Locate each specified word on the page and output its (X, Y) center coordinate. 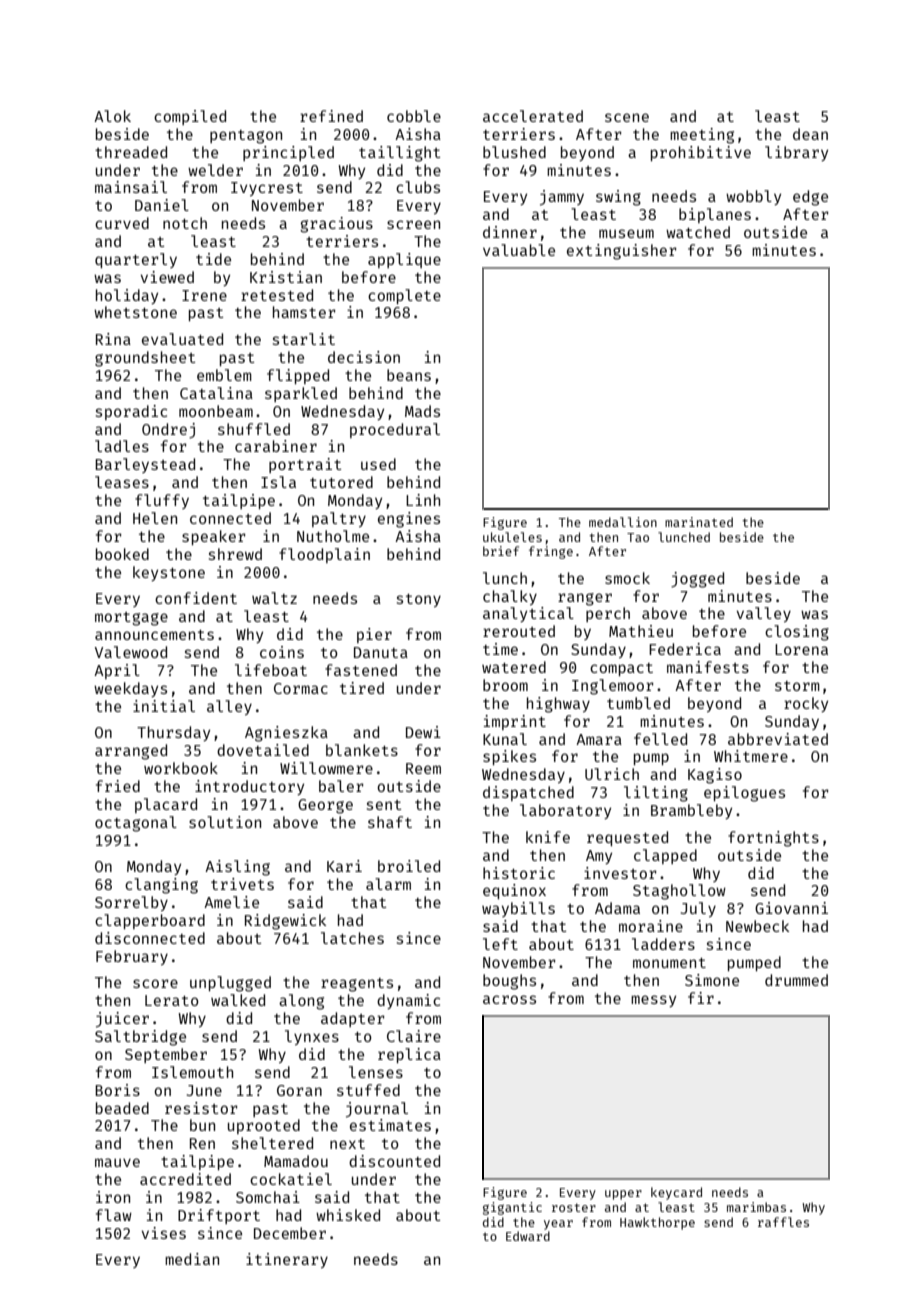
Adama (617, 908)
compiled (190, 117)
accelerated (533, 116)
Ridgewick (285, 922)
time (500, 649)
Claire (414, 1036)
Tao (638, 537)
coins (282, 652)
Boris (117, 1090)
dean (810, 134)
